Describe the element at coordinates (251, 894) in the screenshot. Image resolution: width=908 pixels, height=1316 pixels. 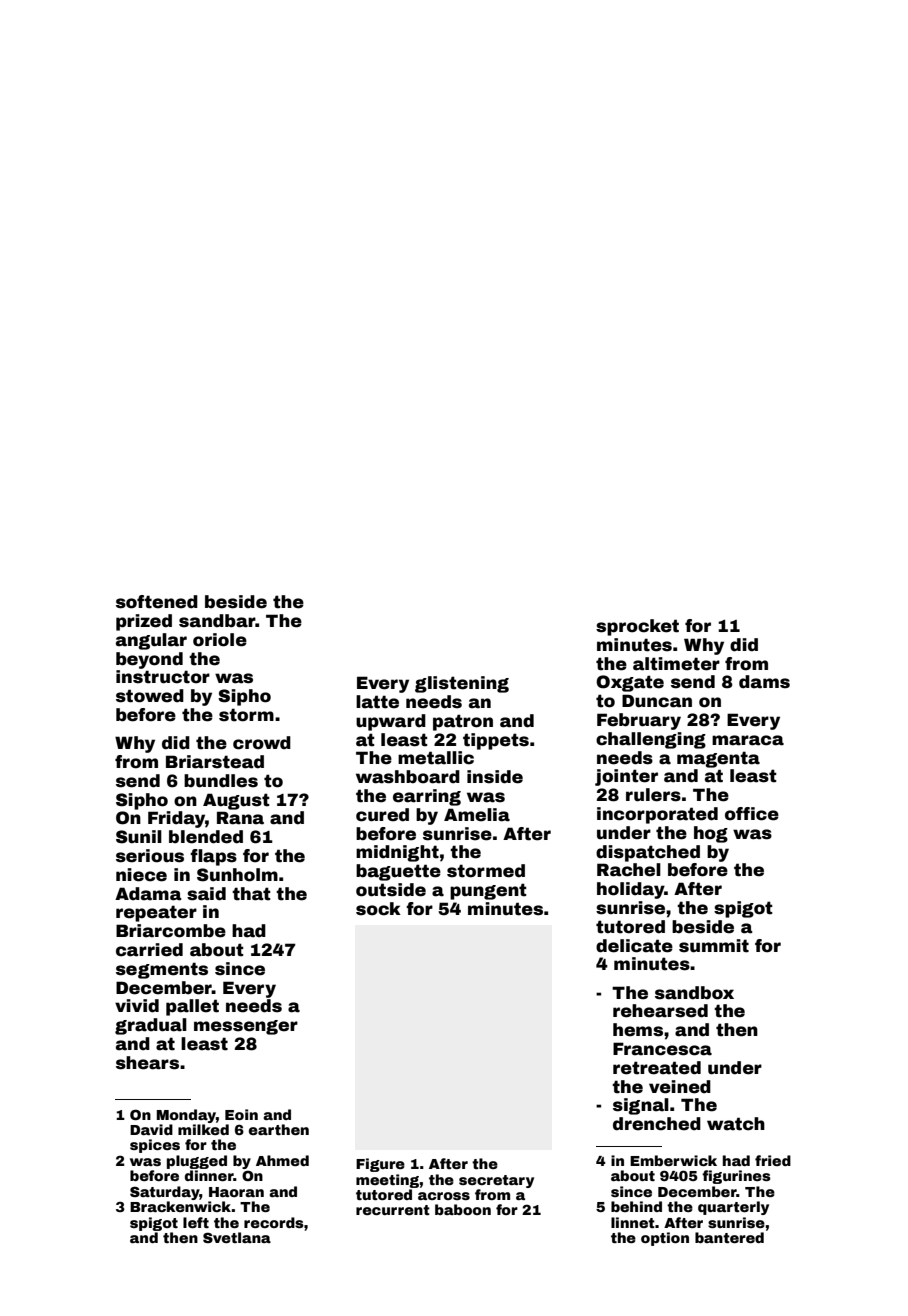
I see `that` at that location.
